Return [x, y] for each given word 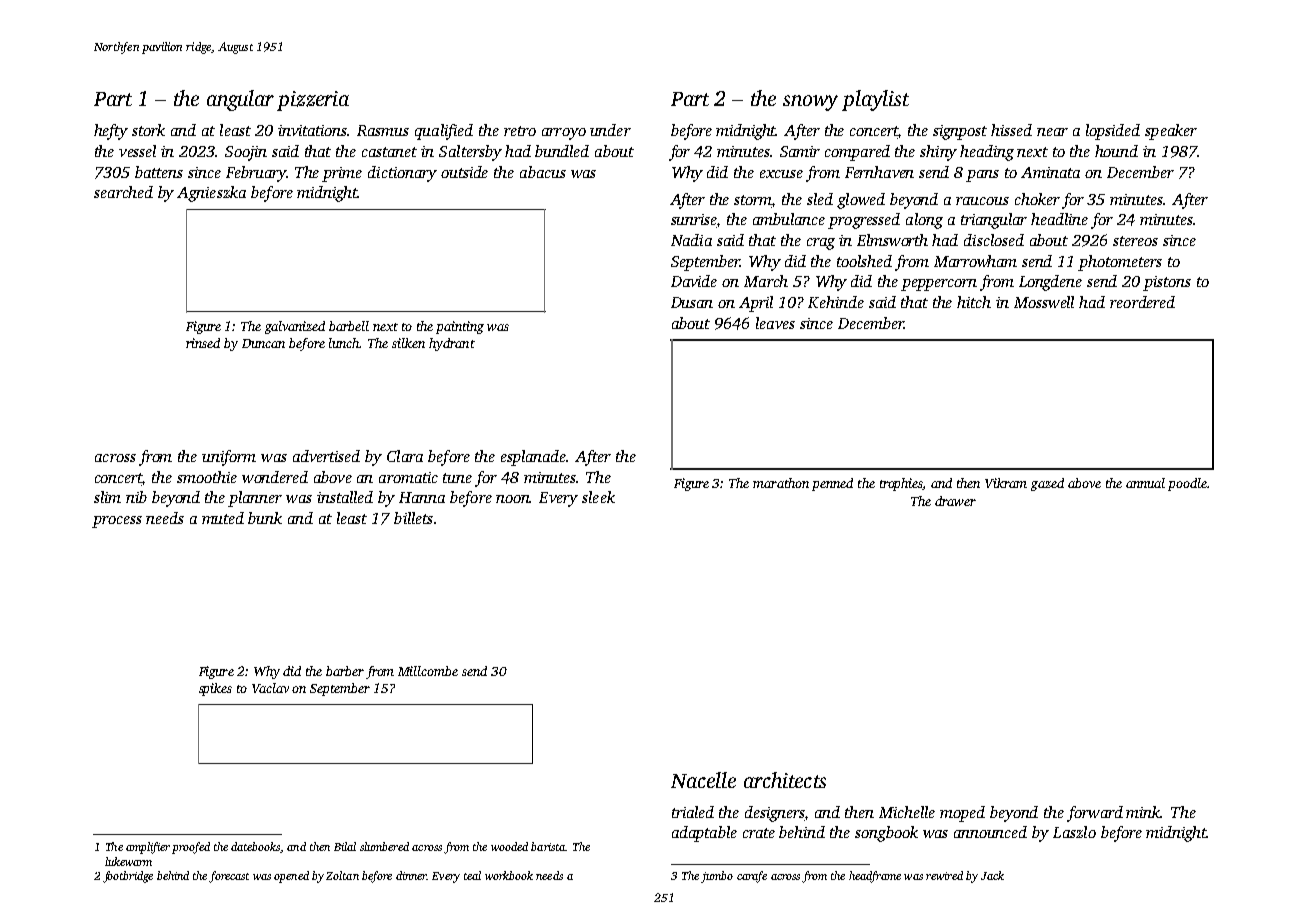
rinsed [203, 343]
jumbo [717, 877]
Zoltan [342, 875]
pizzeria [313, 101]
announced [990, 832]
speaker [1171, 132]
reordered [1142, 302]
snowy [810, 103]
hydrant [452, 344]
